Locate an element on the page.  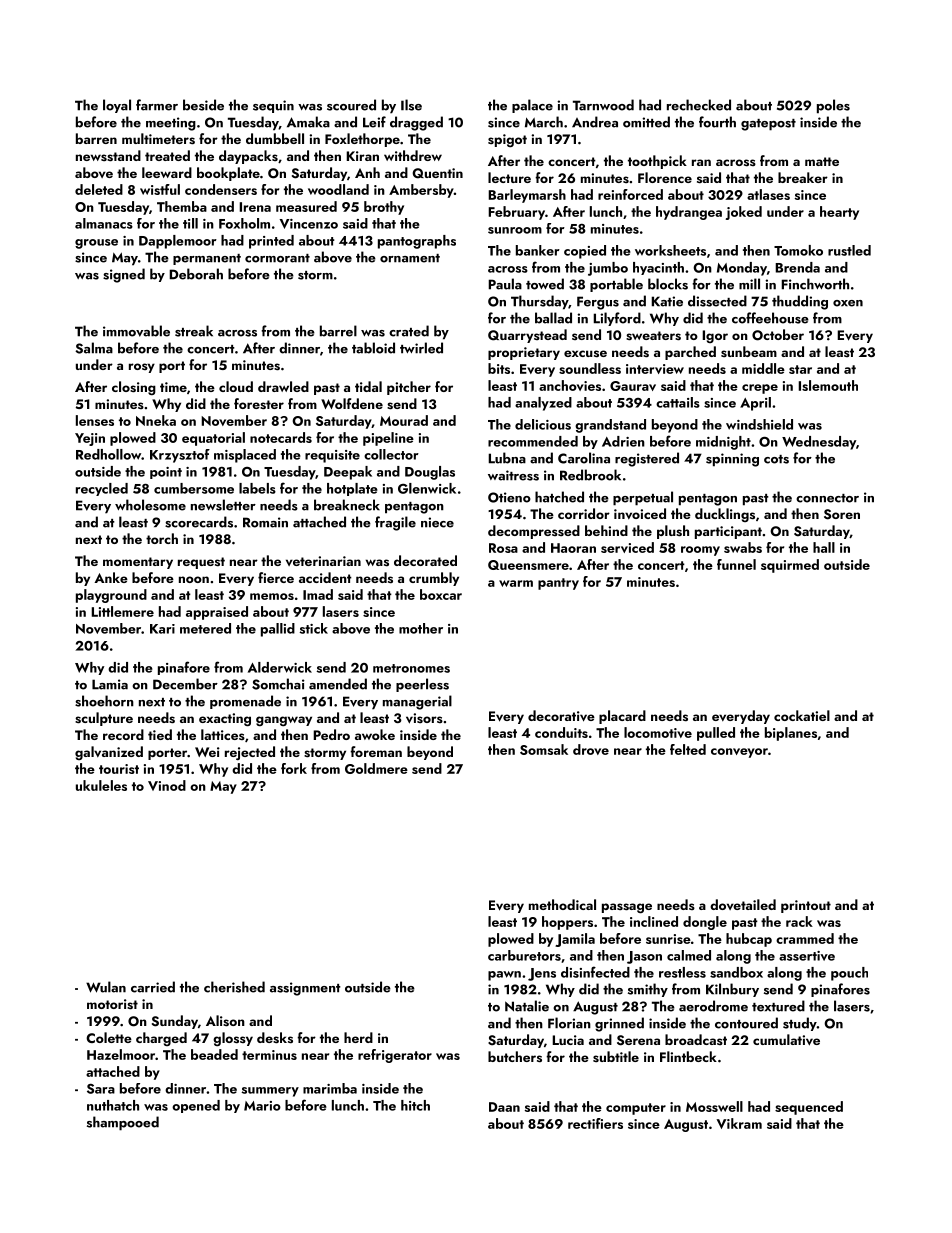
ducklings is located at coordinates (725, 515).
